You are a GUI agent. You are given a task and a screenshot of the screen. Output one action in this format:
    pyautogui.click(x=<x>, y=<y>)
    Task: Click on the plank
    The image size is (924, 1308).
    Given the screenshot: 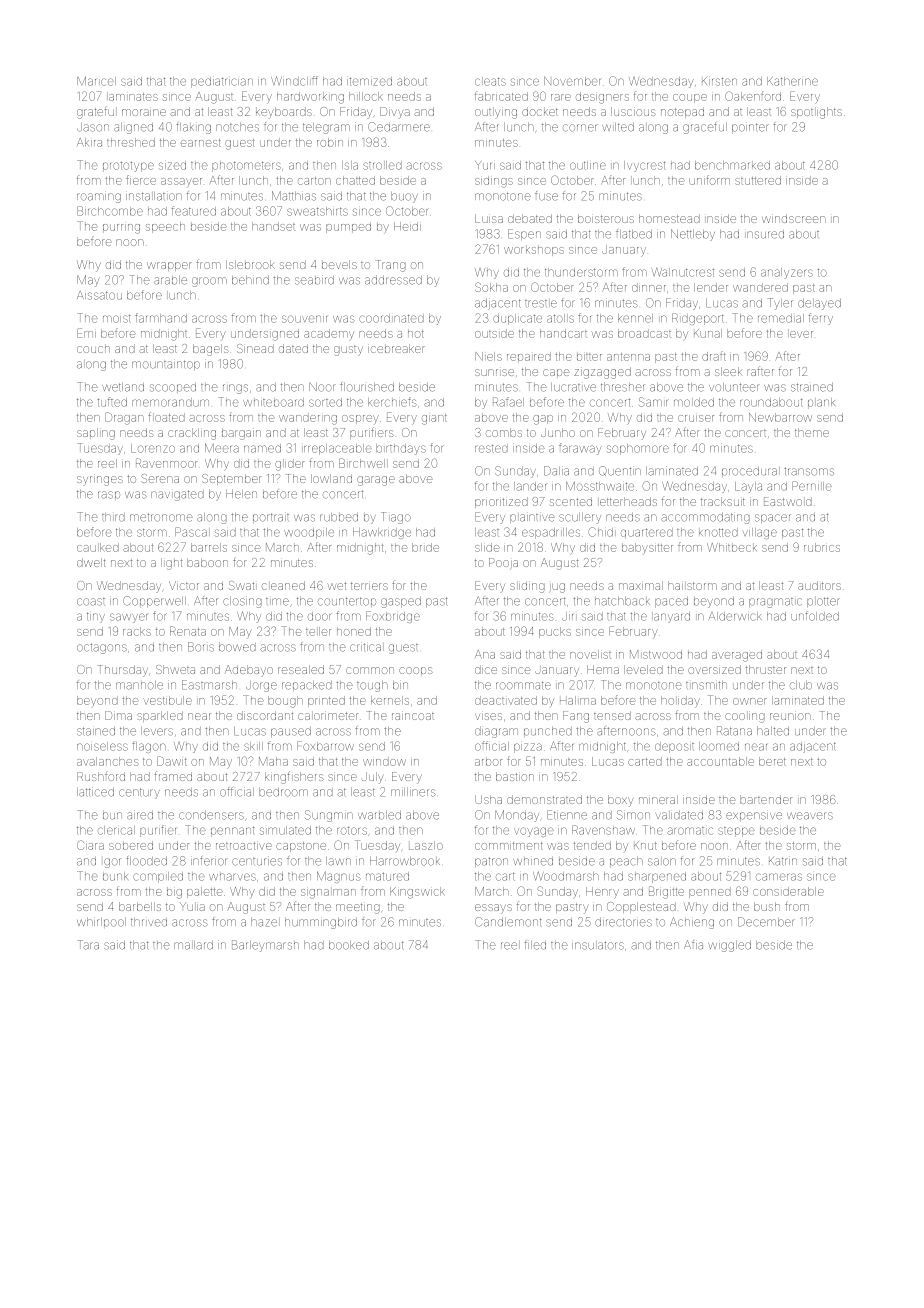 What is the action you would take?
    pyautogui.click(x=821, y=402)
